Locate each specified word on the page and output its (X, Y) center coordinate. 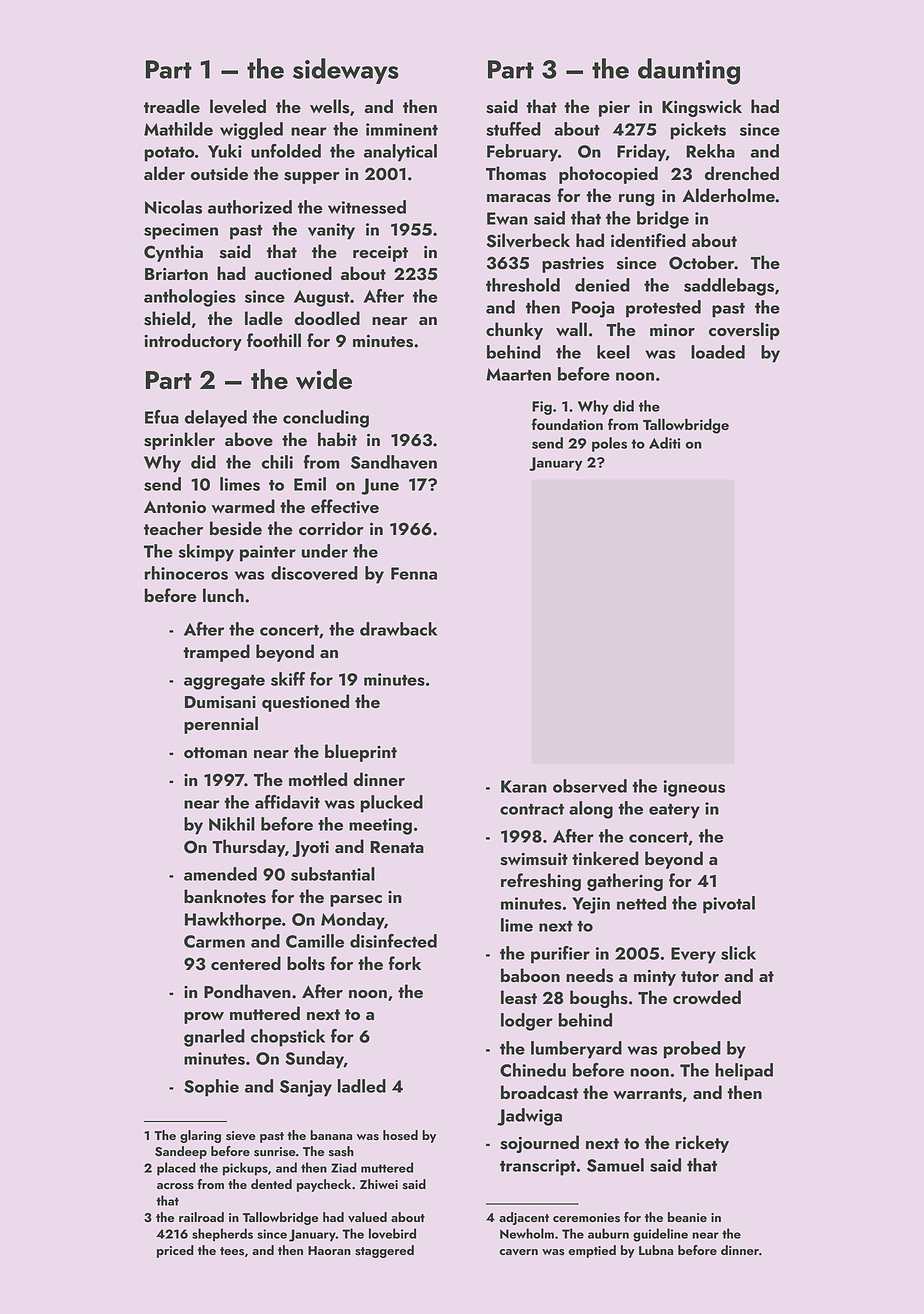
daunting (689, 71)
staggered (384, 1251)
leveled (238, 106)
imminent (402, 129)
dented (271, 1184)
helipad (744, 1072)
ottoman (215, 752)
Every (693, 955)
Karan (524, 786)
